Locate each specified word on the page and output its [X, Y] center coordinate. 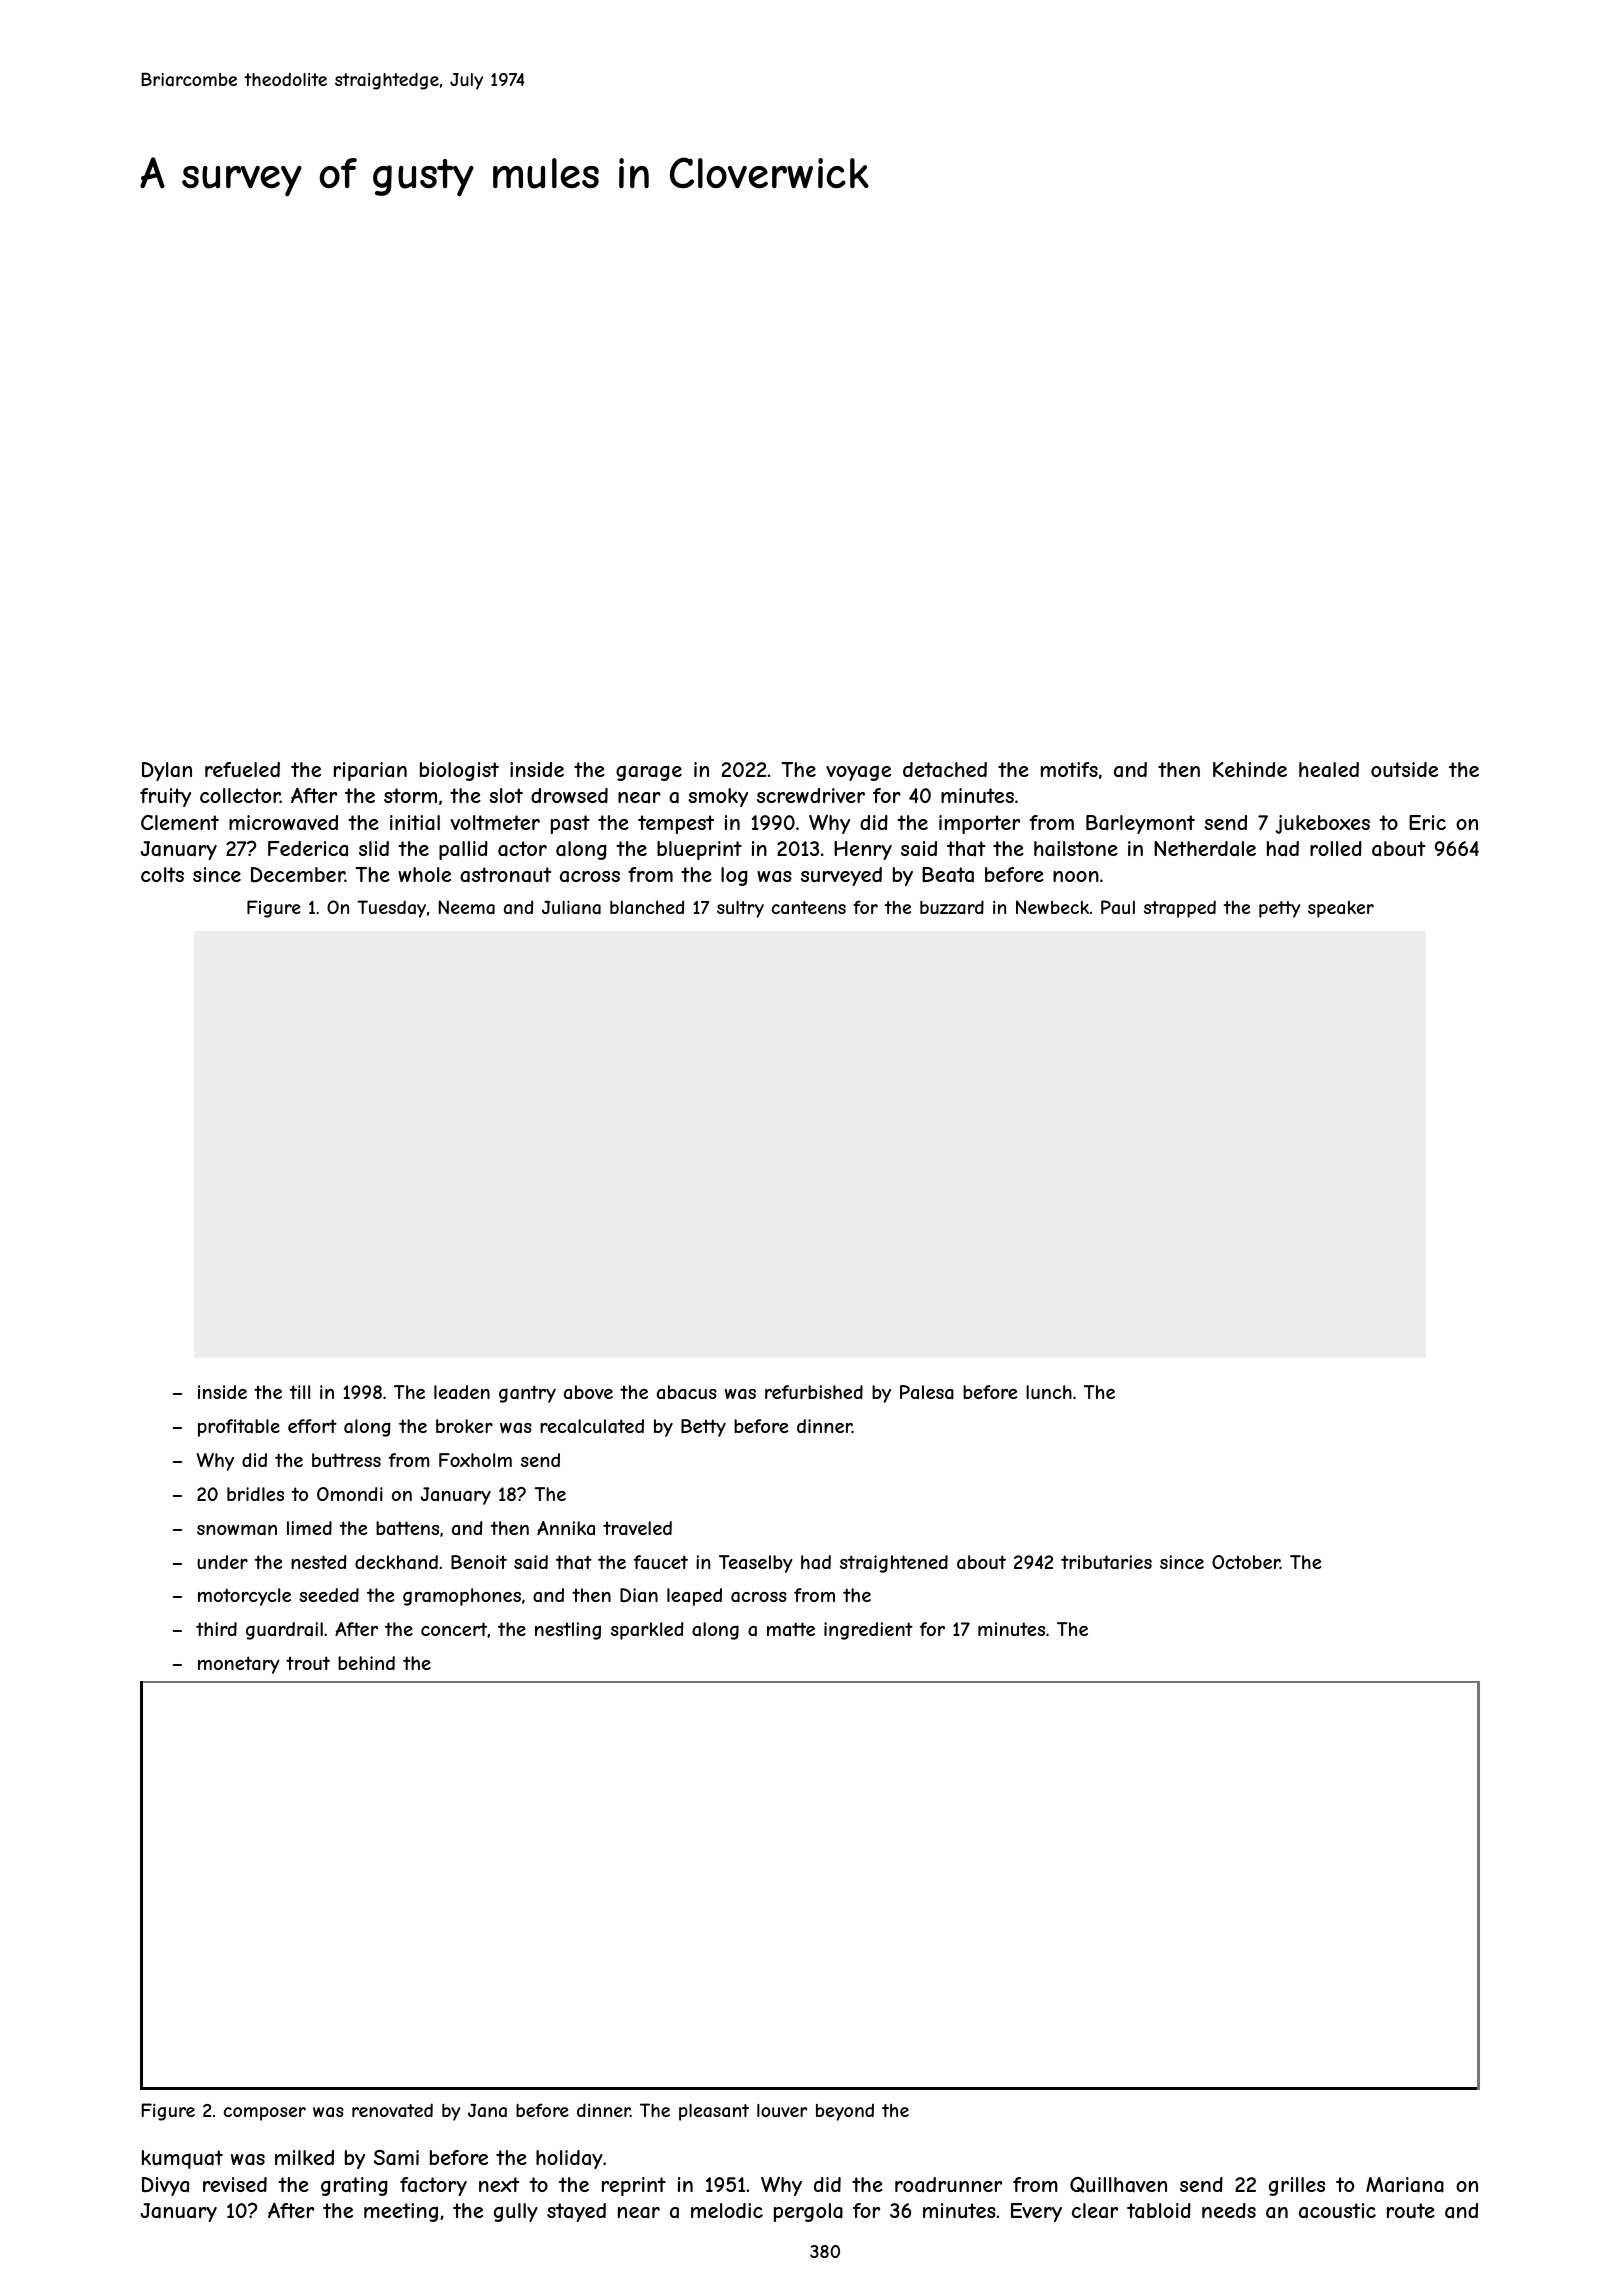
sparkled [647, 1631]
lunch [1049, 1392]
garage [649, 773]
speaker [1341, 909]
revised [235, 2184]
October [1246, 1562]
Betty [703, 1428]
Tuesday [391, 909]
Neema [466, 907]
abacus [687, 1392]
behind [366, 1663]
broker [464, 1426]
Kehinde [1250, 769]
